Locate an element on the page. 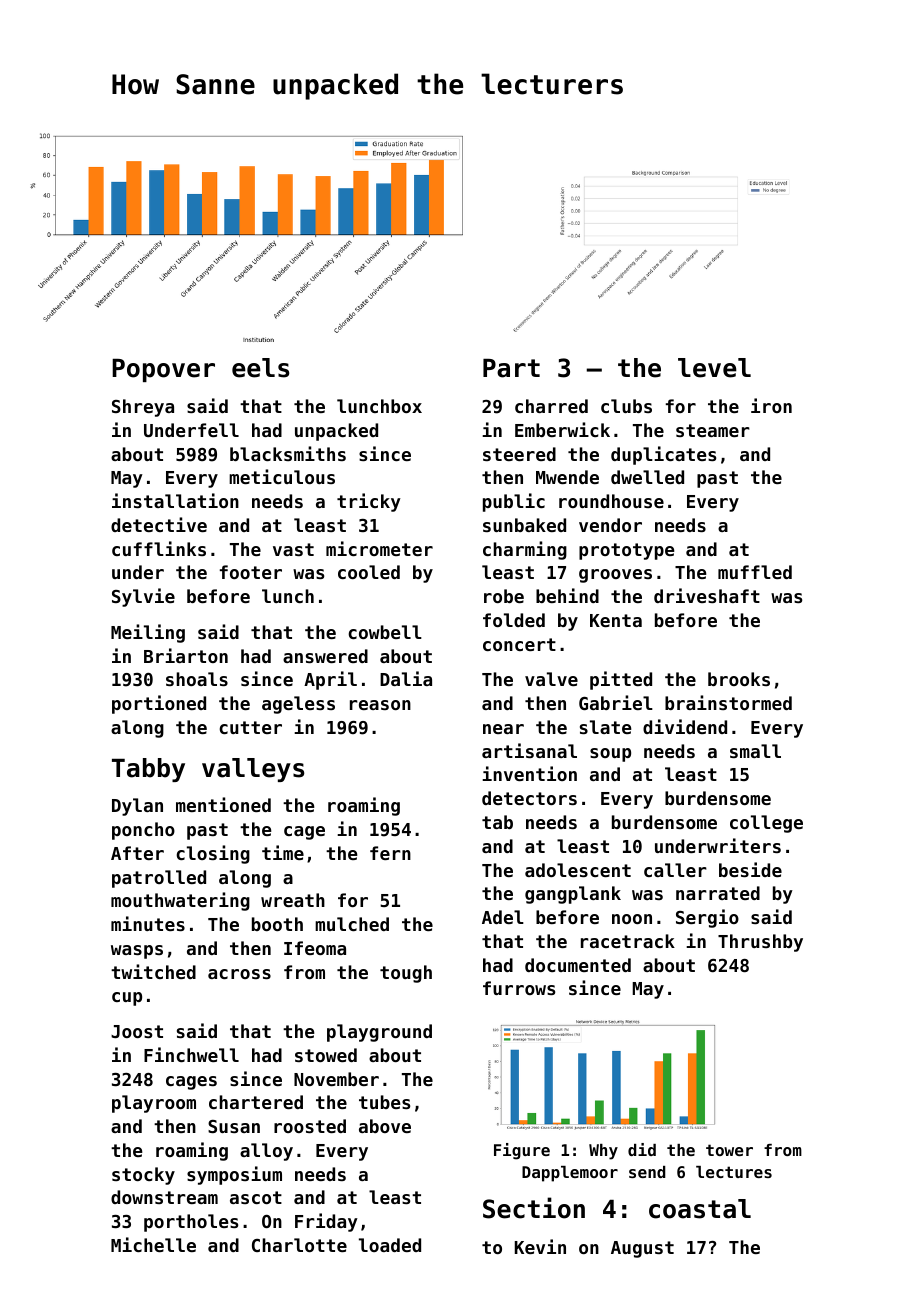  stocky is located at coordinates (143, 1176).
